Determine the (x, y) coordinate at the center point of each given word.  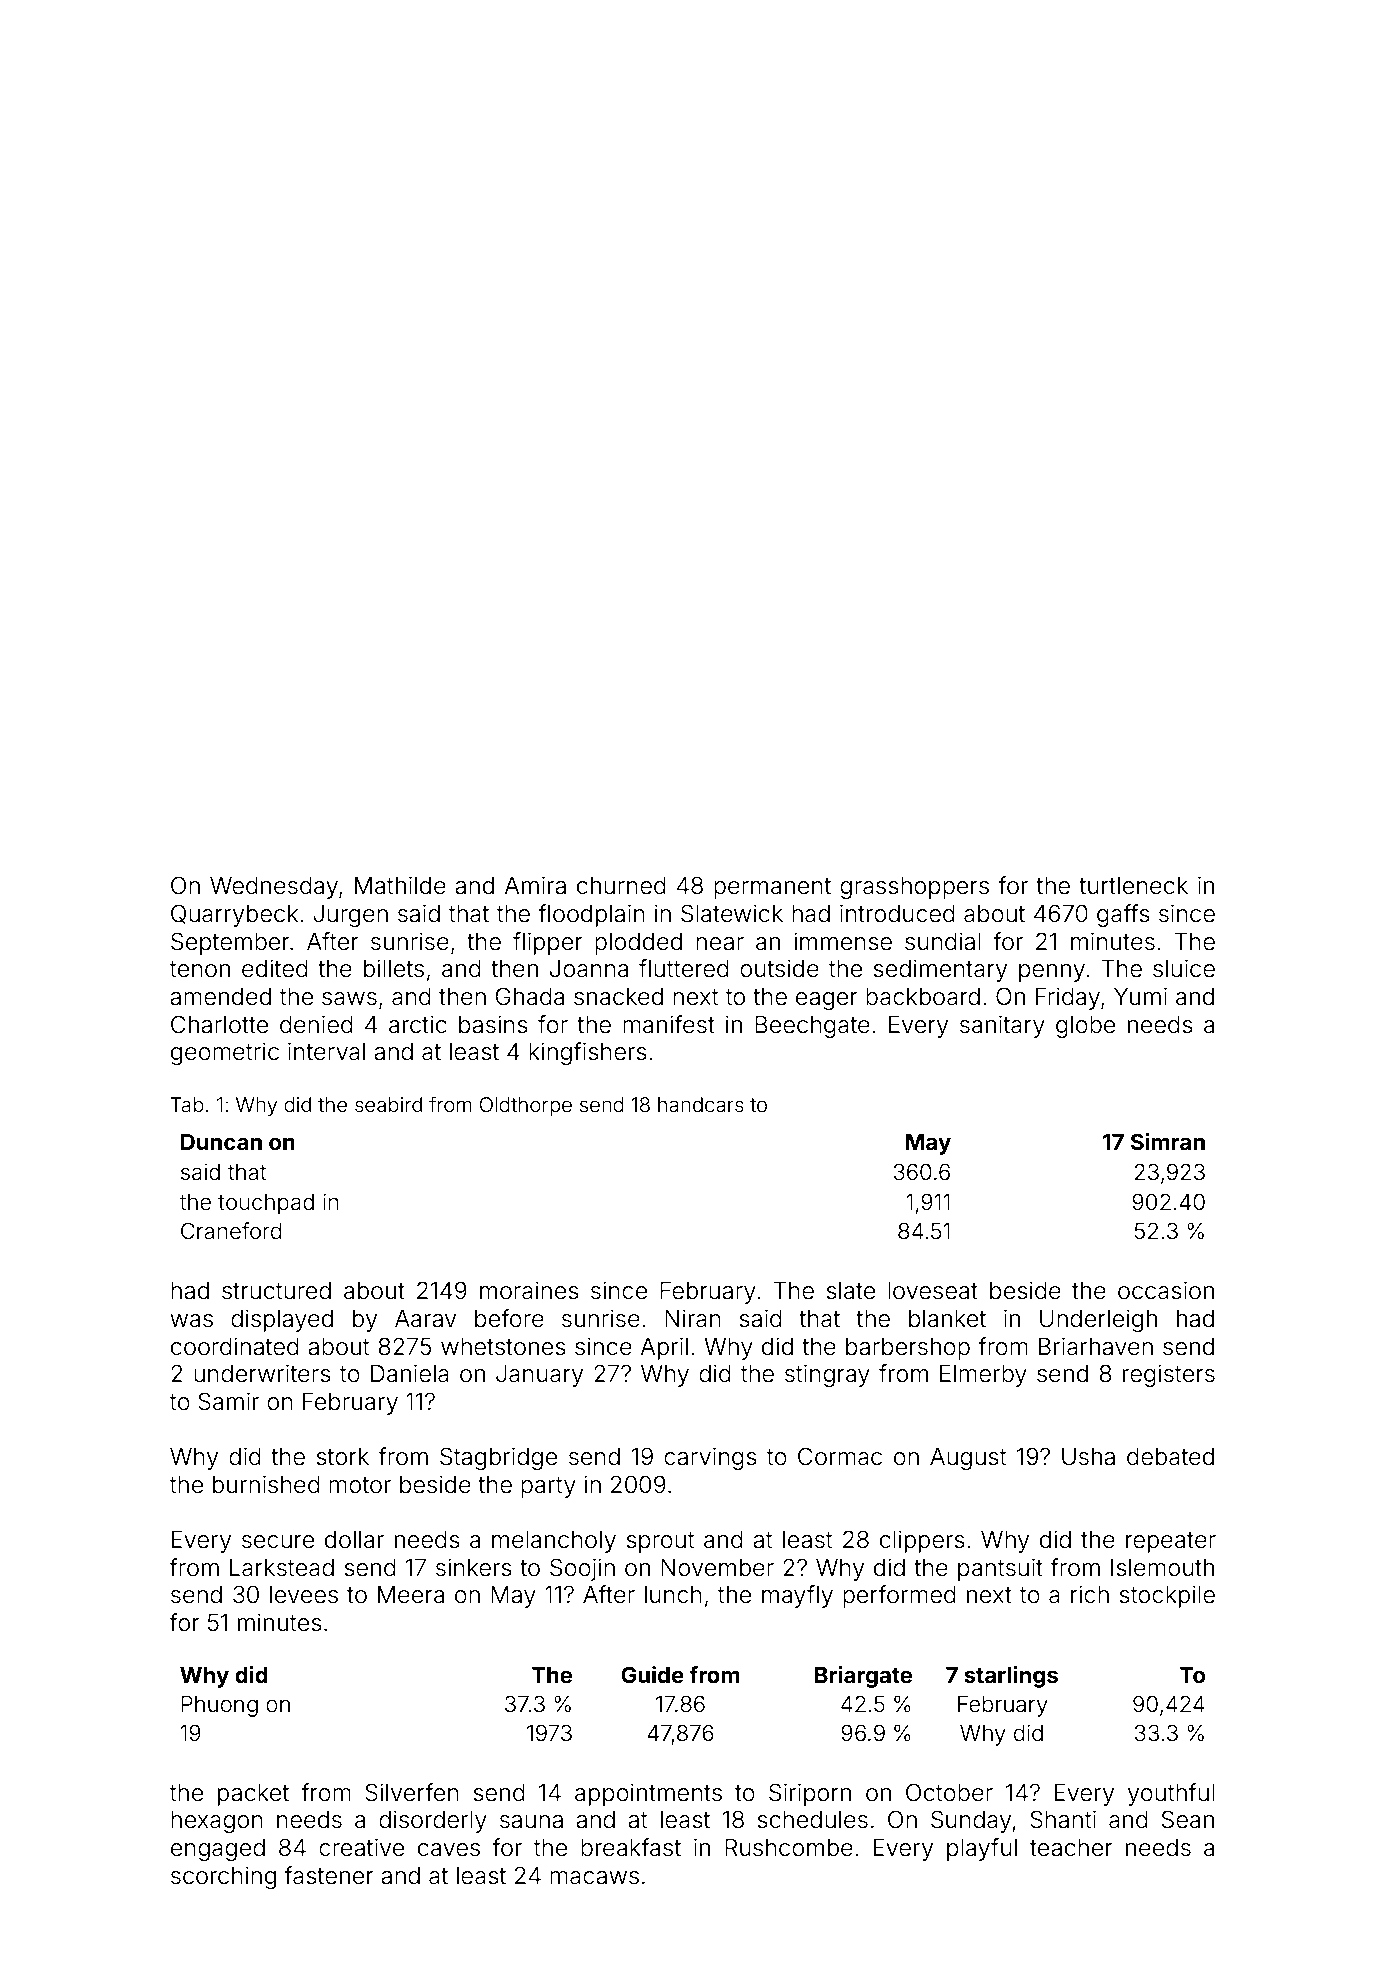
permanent (772, 888)
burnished (266, 1484)
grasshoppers (914, 888)
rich (1090, 1594)
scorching (223, 1877)
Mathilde (400, 885)
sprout (660, 1542)
